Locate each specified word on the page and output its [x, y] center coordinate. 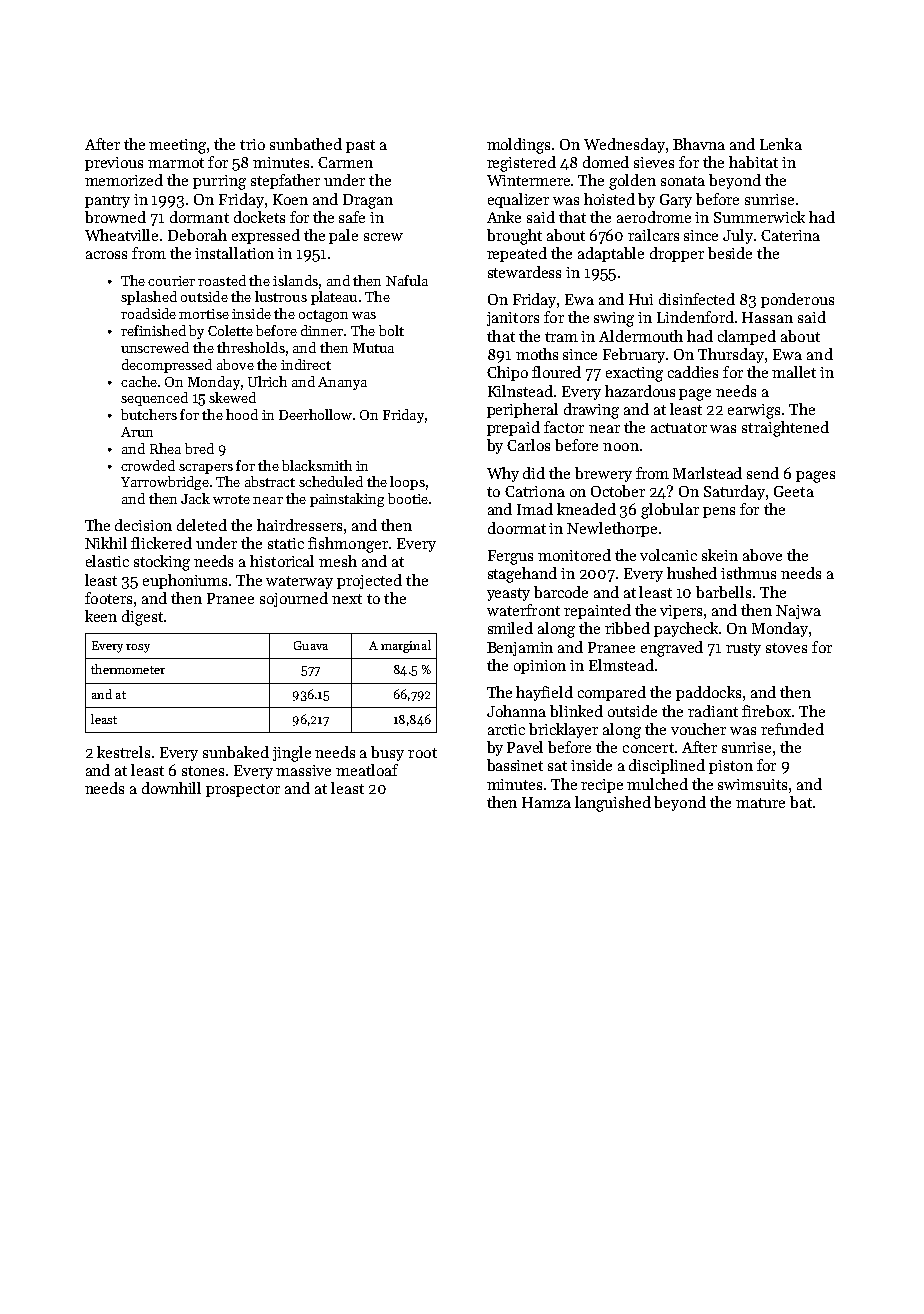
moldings [518, 146]
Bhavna [699, 144]
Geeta [794, 491]
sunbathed [306, 144]
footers [108, 598]
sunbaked [236, 752]
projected [369, 581]
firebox [766, 711]
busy [387, 753]
